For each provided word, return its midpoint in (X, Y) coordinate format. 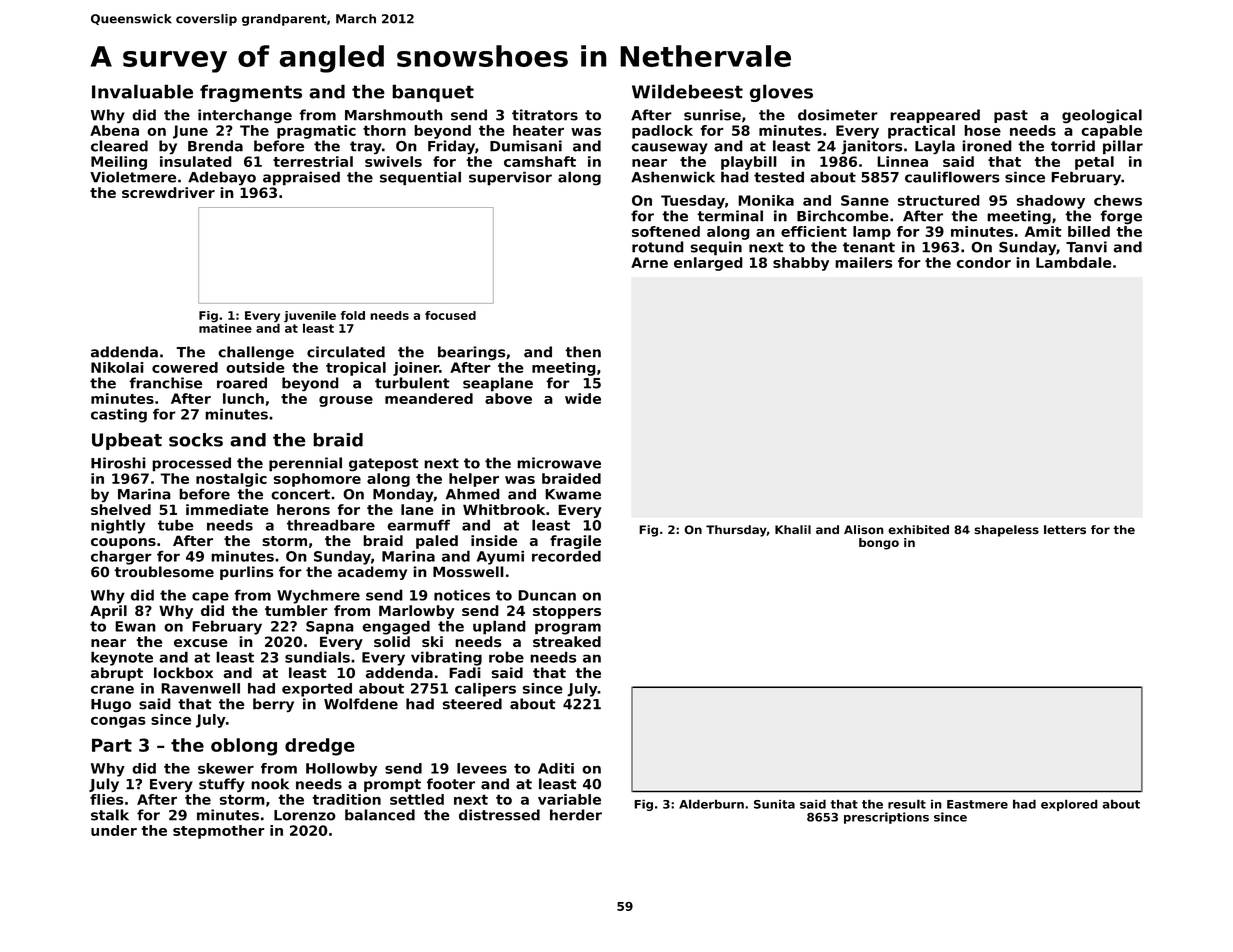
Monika (766, 200)
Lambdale (1074, 262)
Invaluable (142, 91)
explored (1069, 805)
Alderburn (711, 804)
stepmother (218, 832)
